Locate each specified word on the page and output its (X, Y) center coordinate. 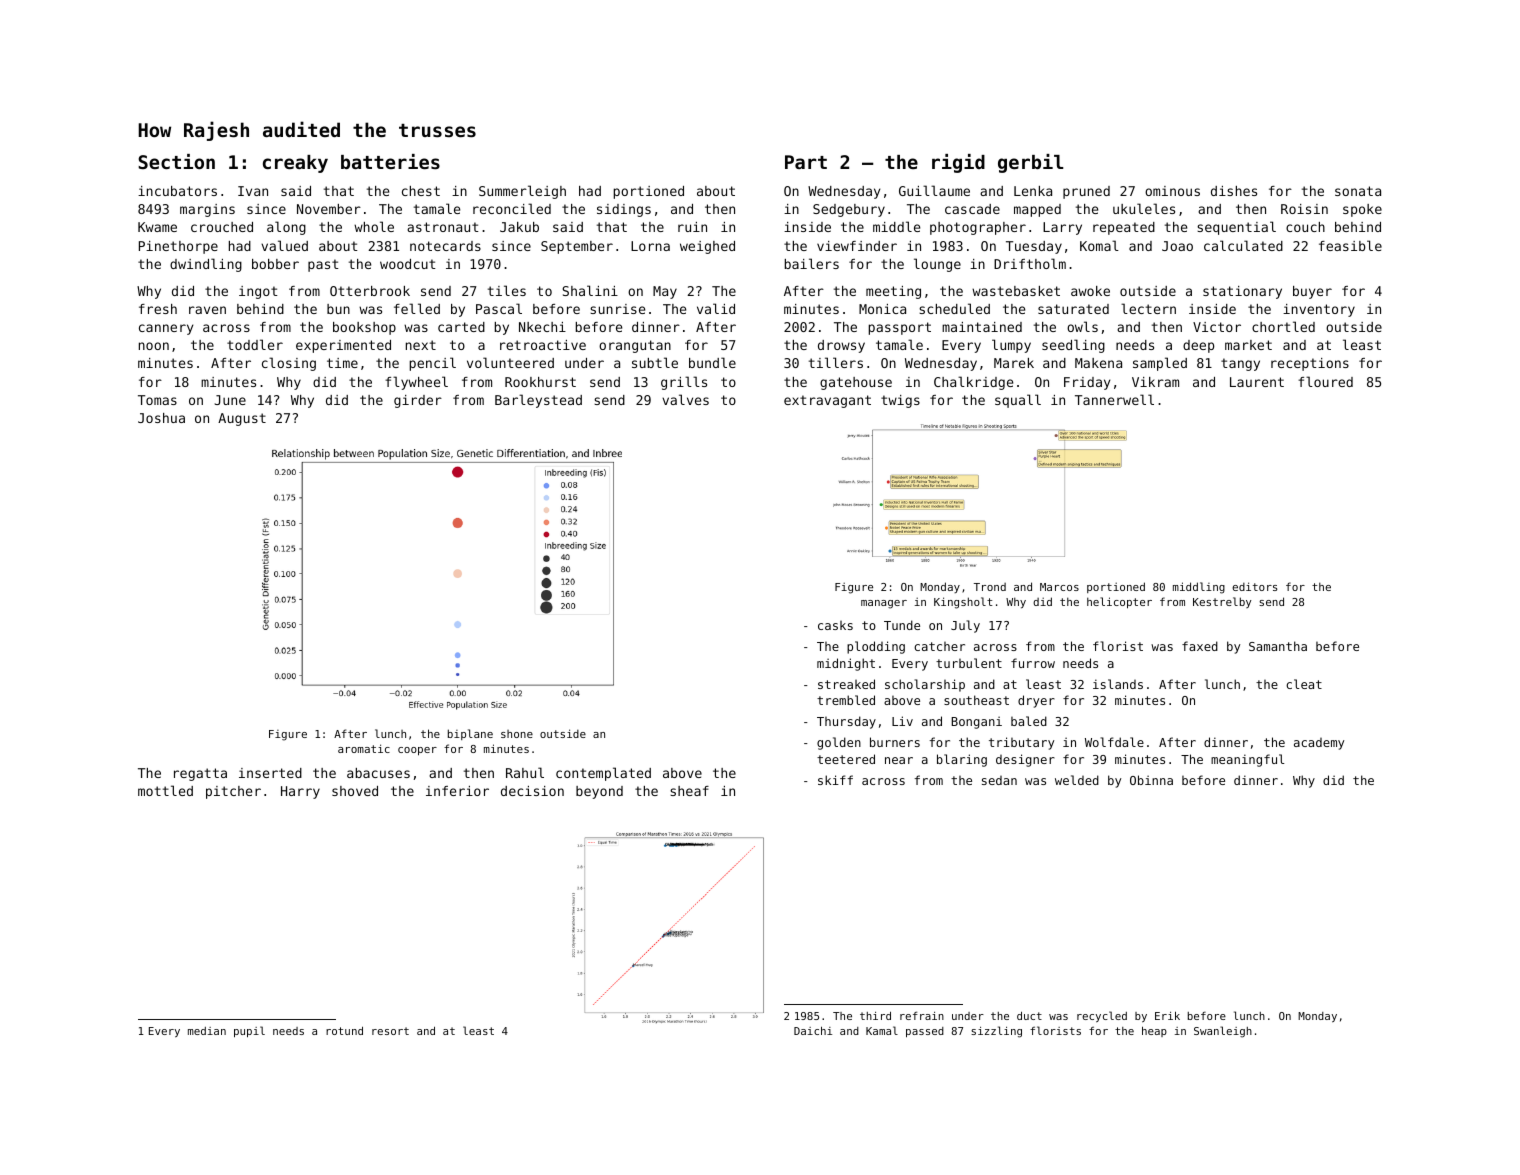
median (207, 1031)
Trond (990, 587)
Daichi (813, 1030)
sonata (1358, 191)
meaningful (1247, 760)
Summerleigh (522, 192)
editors (1254, 586)
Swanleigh (1223, 1032)
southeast (976, 700)
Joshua (161, 418)
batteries (390, 162)
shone (517, 734)
